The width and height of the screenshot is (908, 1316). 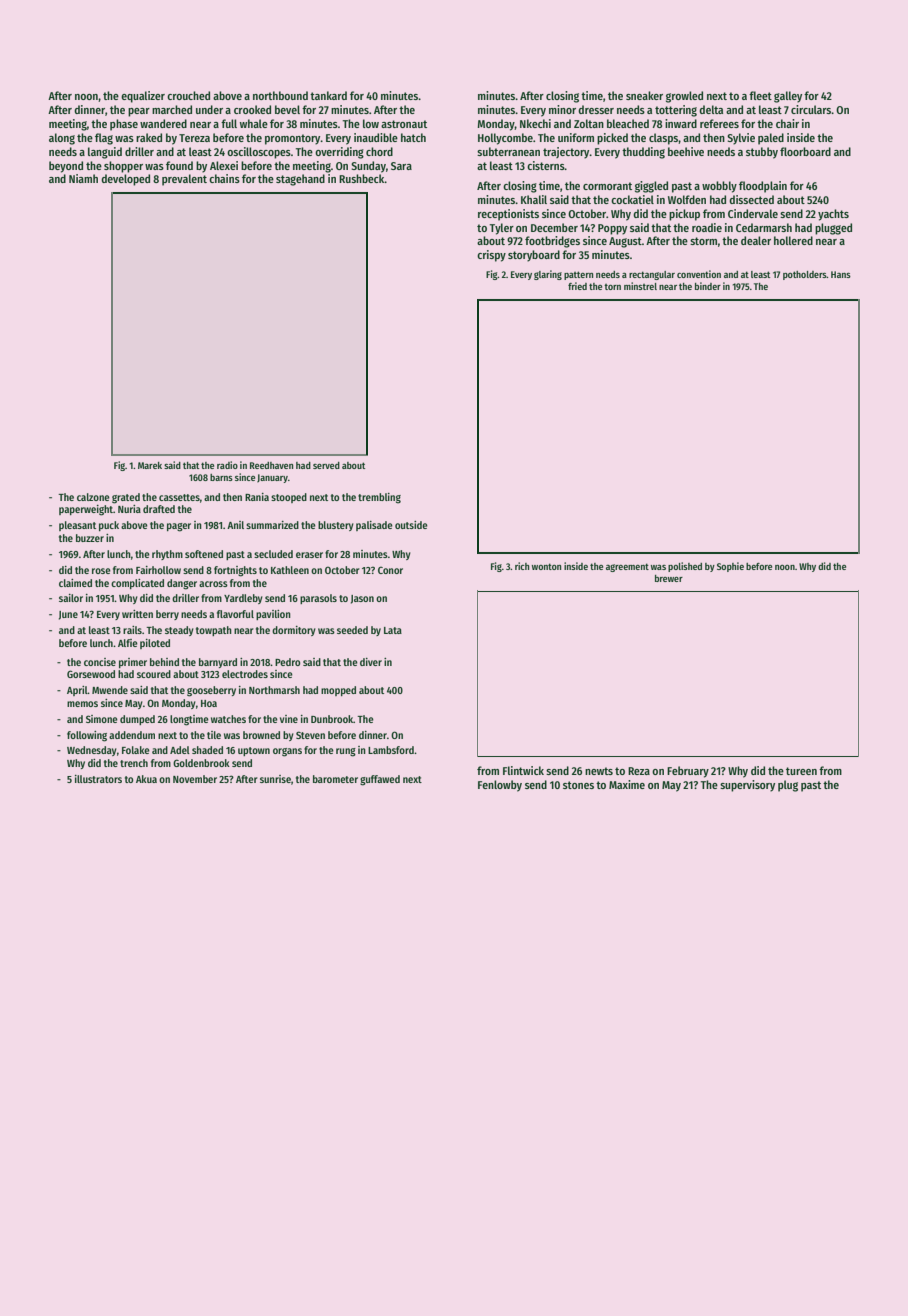 I want to click on Lata, so click(x=393, y=630).
